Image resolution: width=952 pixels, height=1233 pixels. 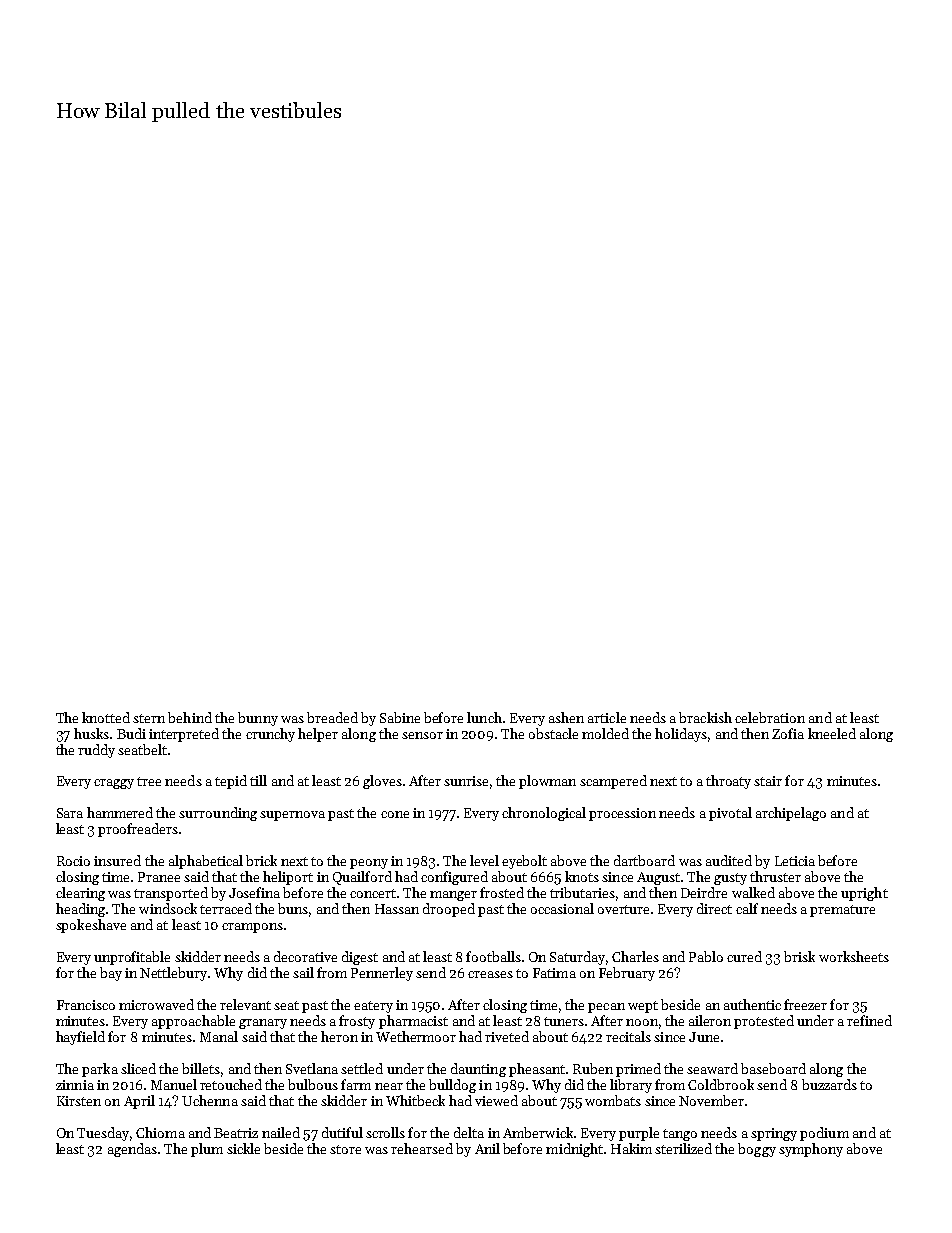 What do you see at coordinates (70, 813) in the page?
I see `Sara` at bounding box center [70, 813].
